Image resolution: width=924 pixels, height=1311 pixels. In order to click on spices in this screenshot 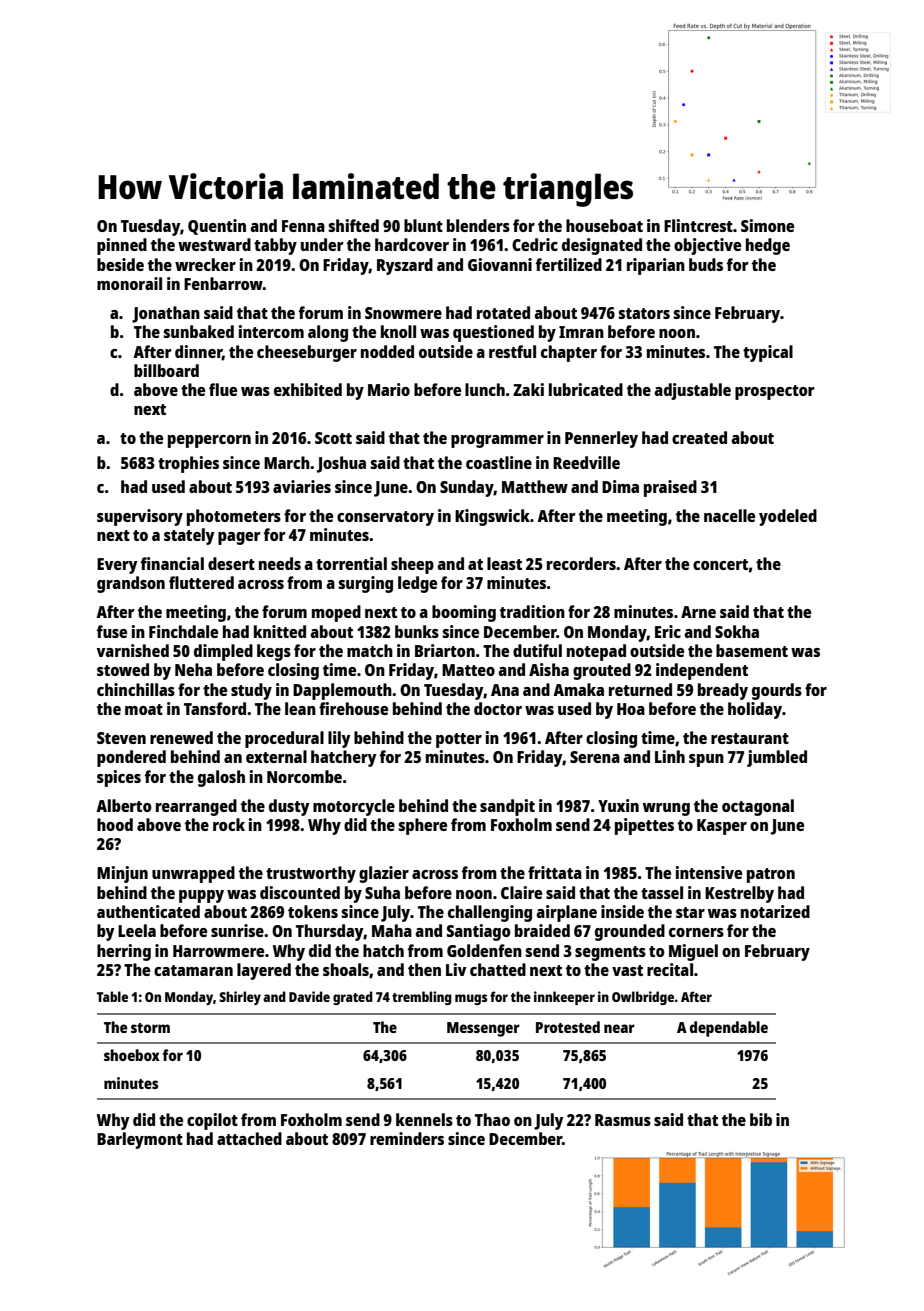, I will do `click(119, 778)`.
